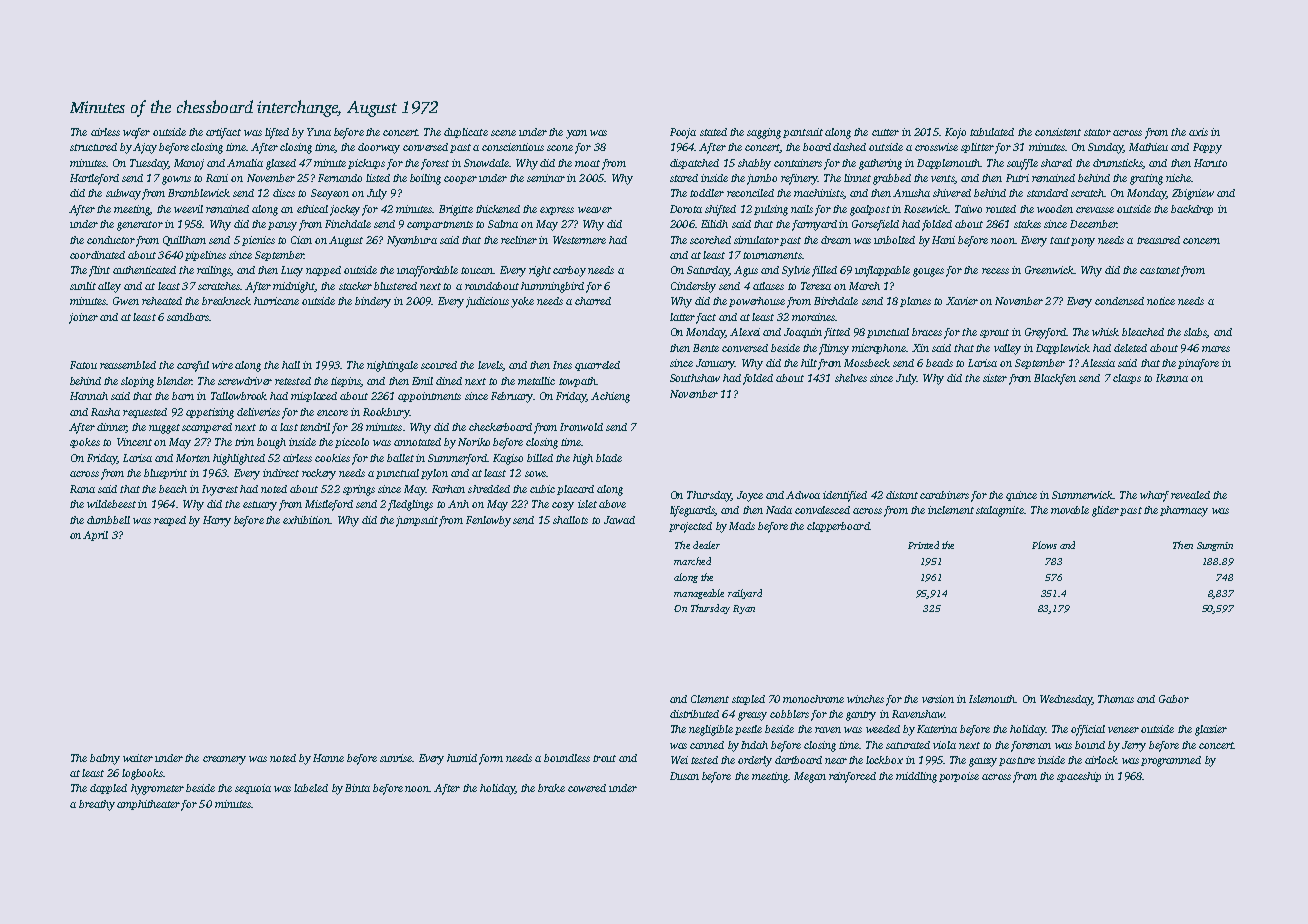  Describe the element at coordinates (684, 776) in the page. I see `Dusan` at that location.
